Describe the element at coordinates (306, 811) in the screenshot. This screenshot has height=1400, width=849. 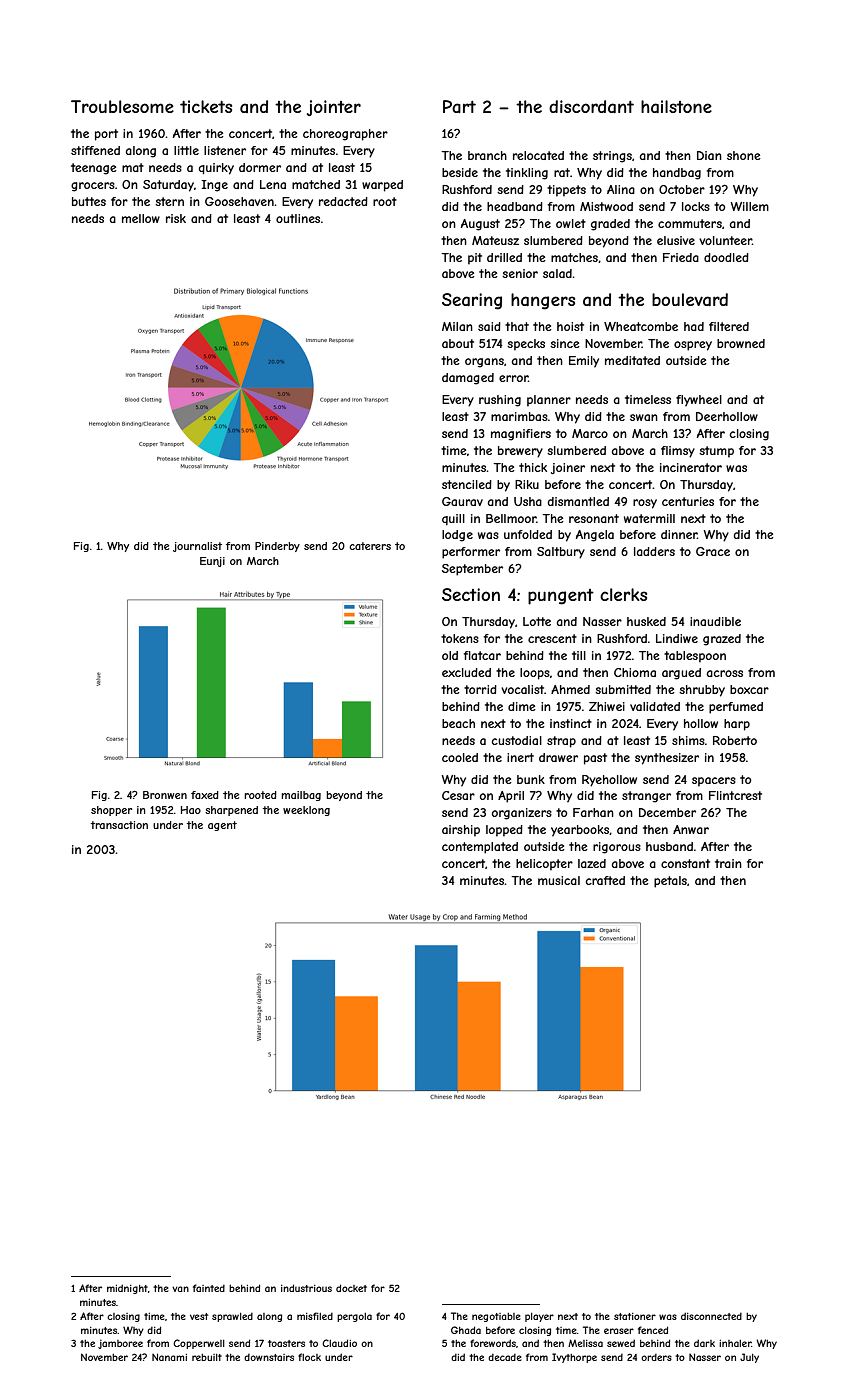
I see `weeklong` at that location.
